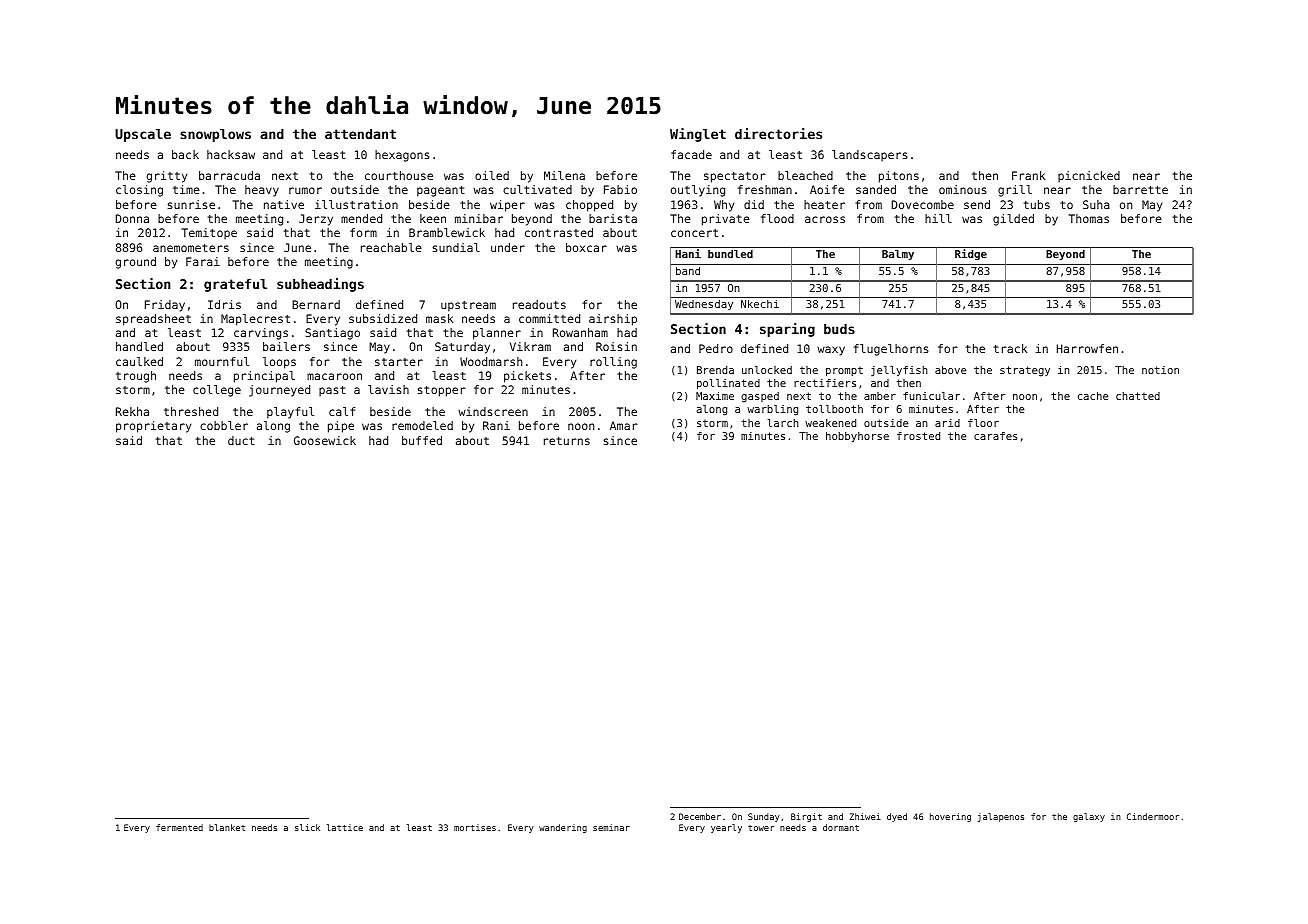 The image size is (1308, 924). What do you see at coordinates (307, 827) in the document?
I see `slick` at bounding box center [307, 827].
